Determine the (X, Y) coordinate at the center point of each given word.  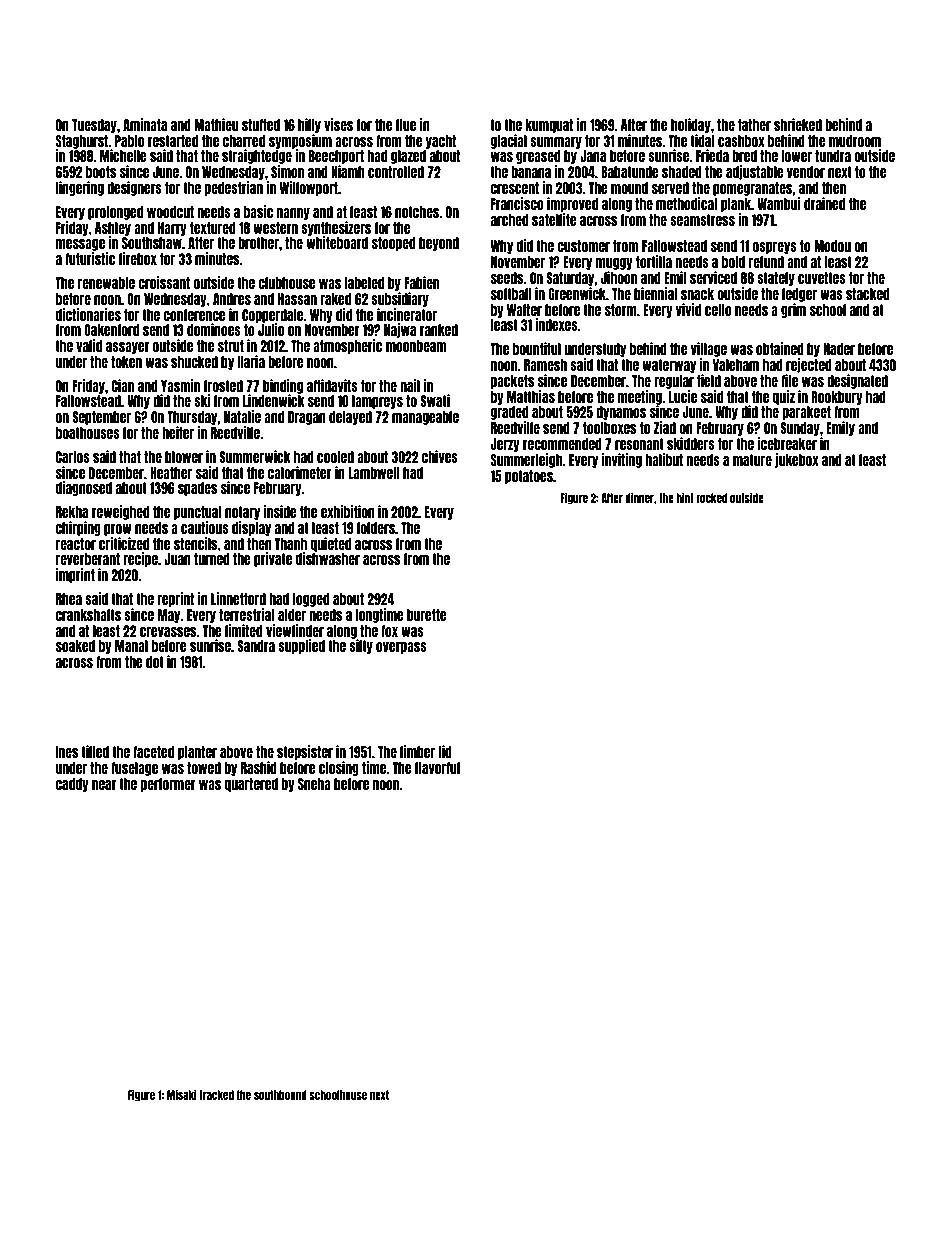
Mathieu (216, 124)
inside (280, 511)
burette (427, 615)
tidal (702, 140)
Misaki (182, 1094)
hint (685, 497)
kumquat (549, 126)
